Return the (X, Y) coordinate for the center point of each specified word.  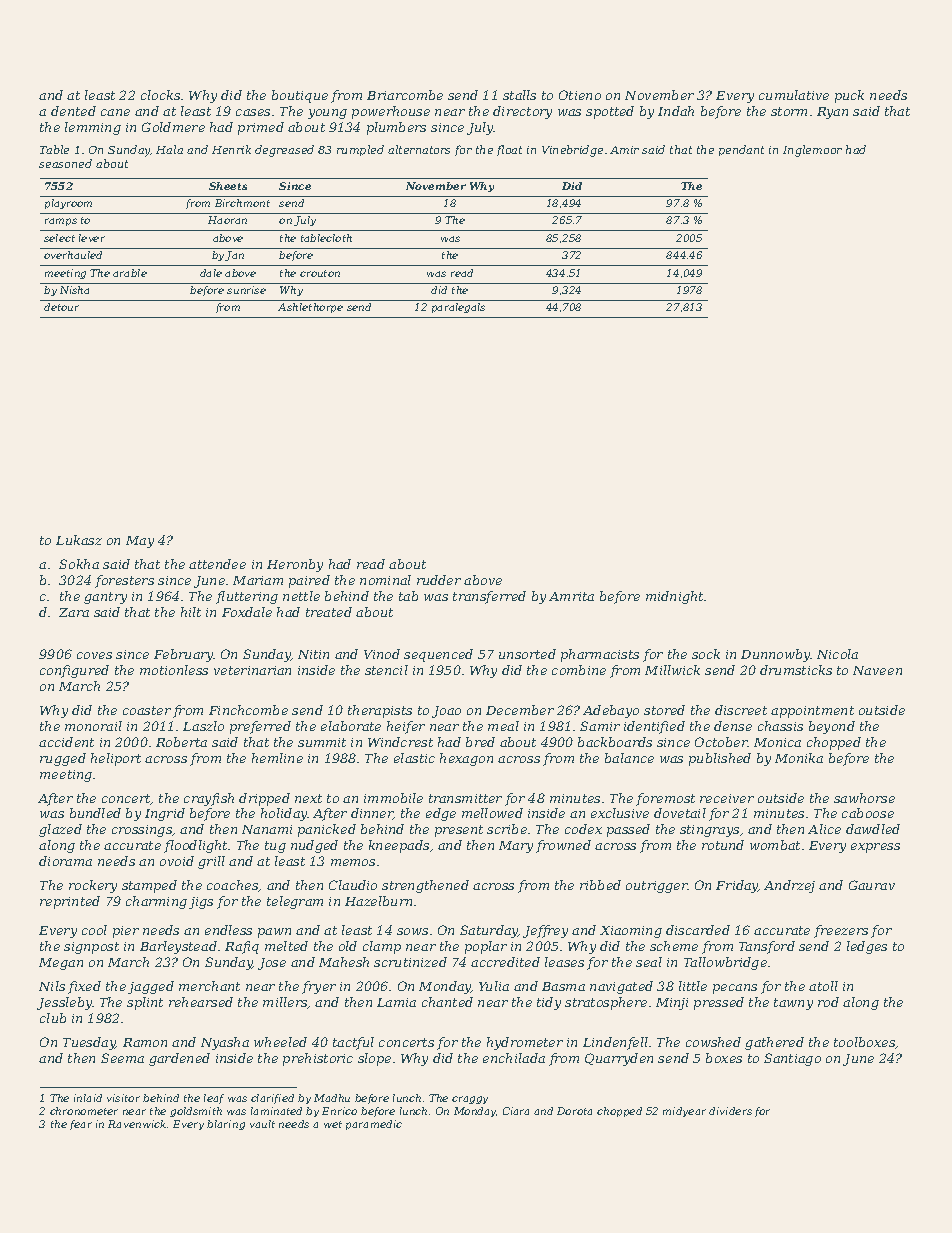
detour (61, 307)
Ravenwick (137, 1124)
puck (849, 96)
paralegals (458, 308)
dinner (372, 814)
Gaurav (872, 885)
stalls (519, 95)
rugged (63, 759)
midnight (674, 597)
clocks (160, 95)
